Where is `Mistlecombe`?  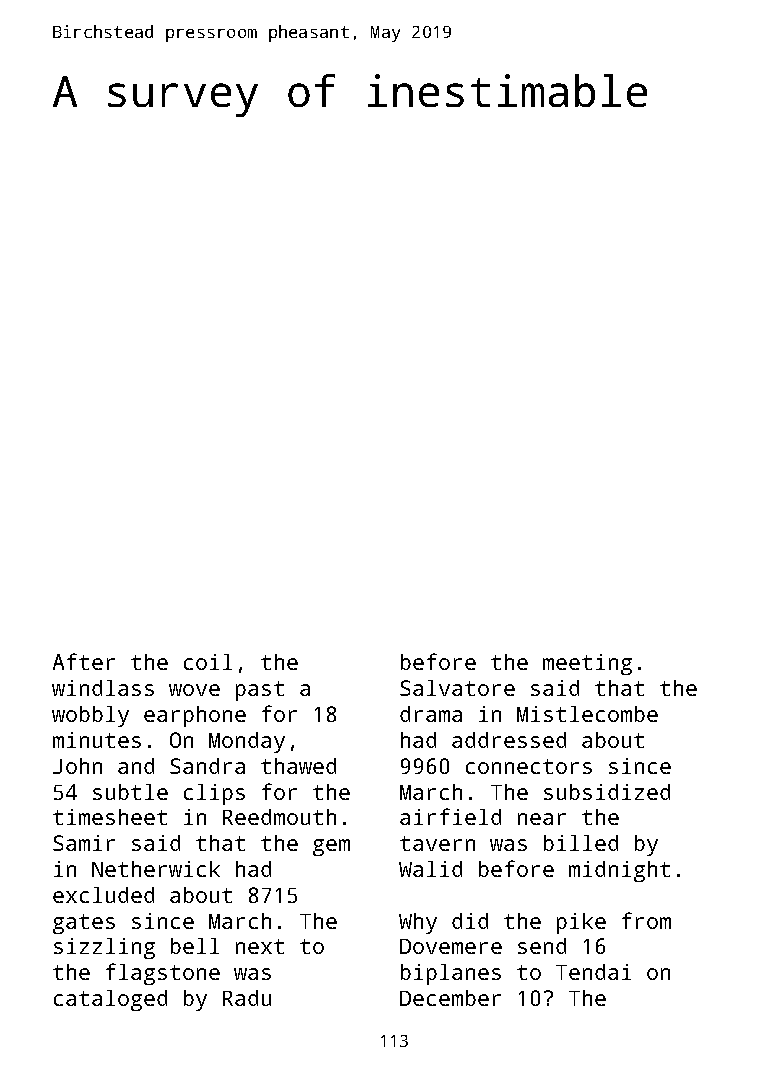
Mistlecombe is located at coordinates (587, 714).
